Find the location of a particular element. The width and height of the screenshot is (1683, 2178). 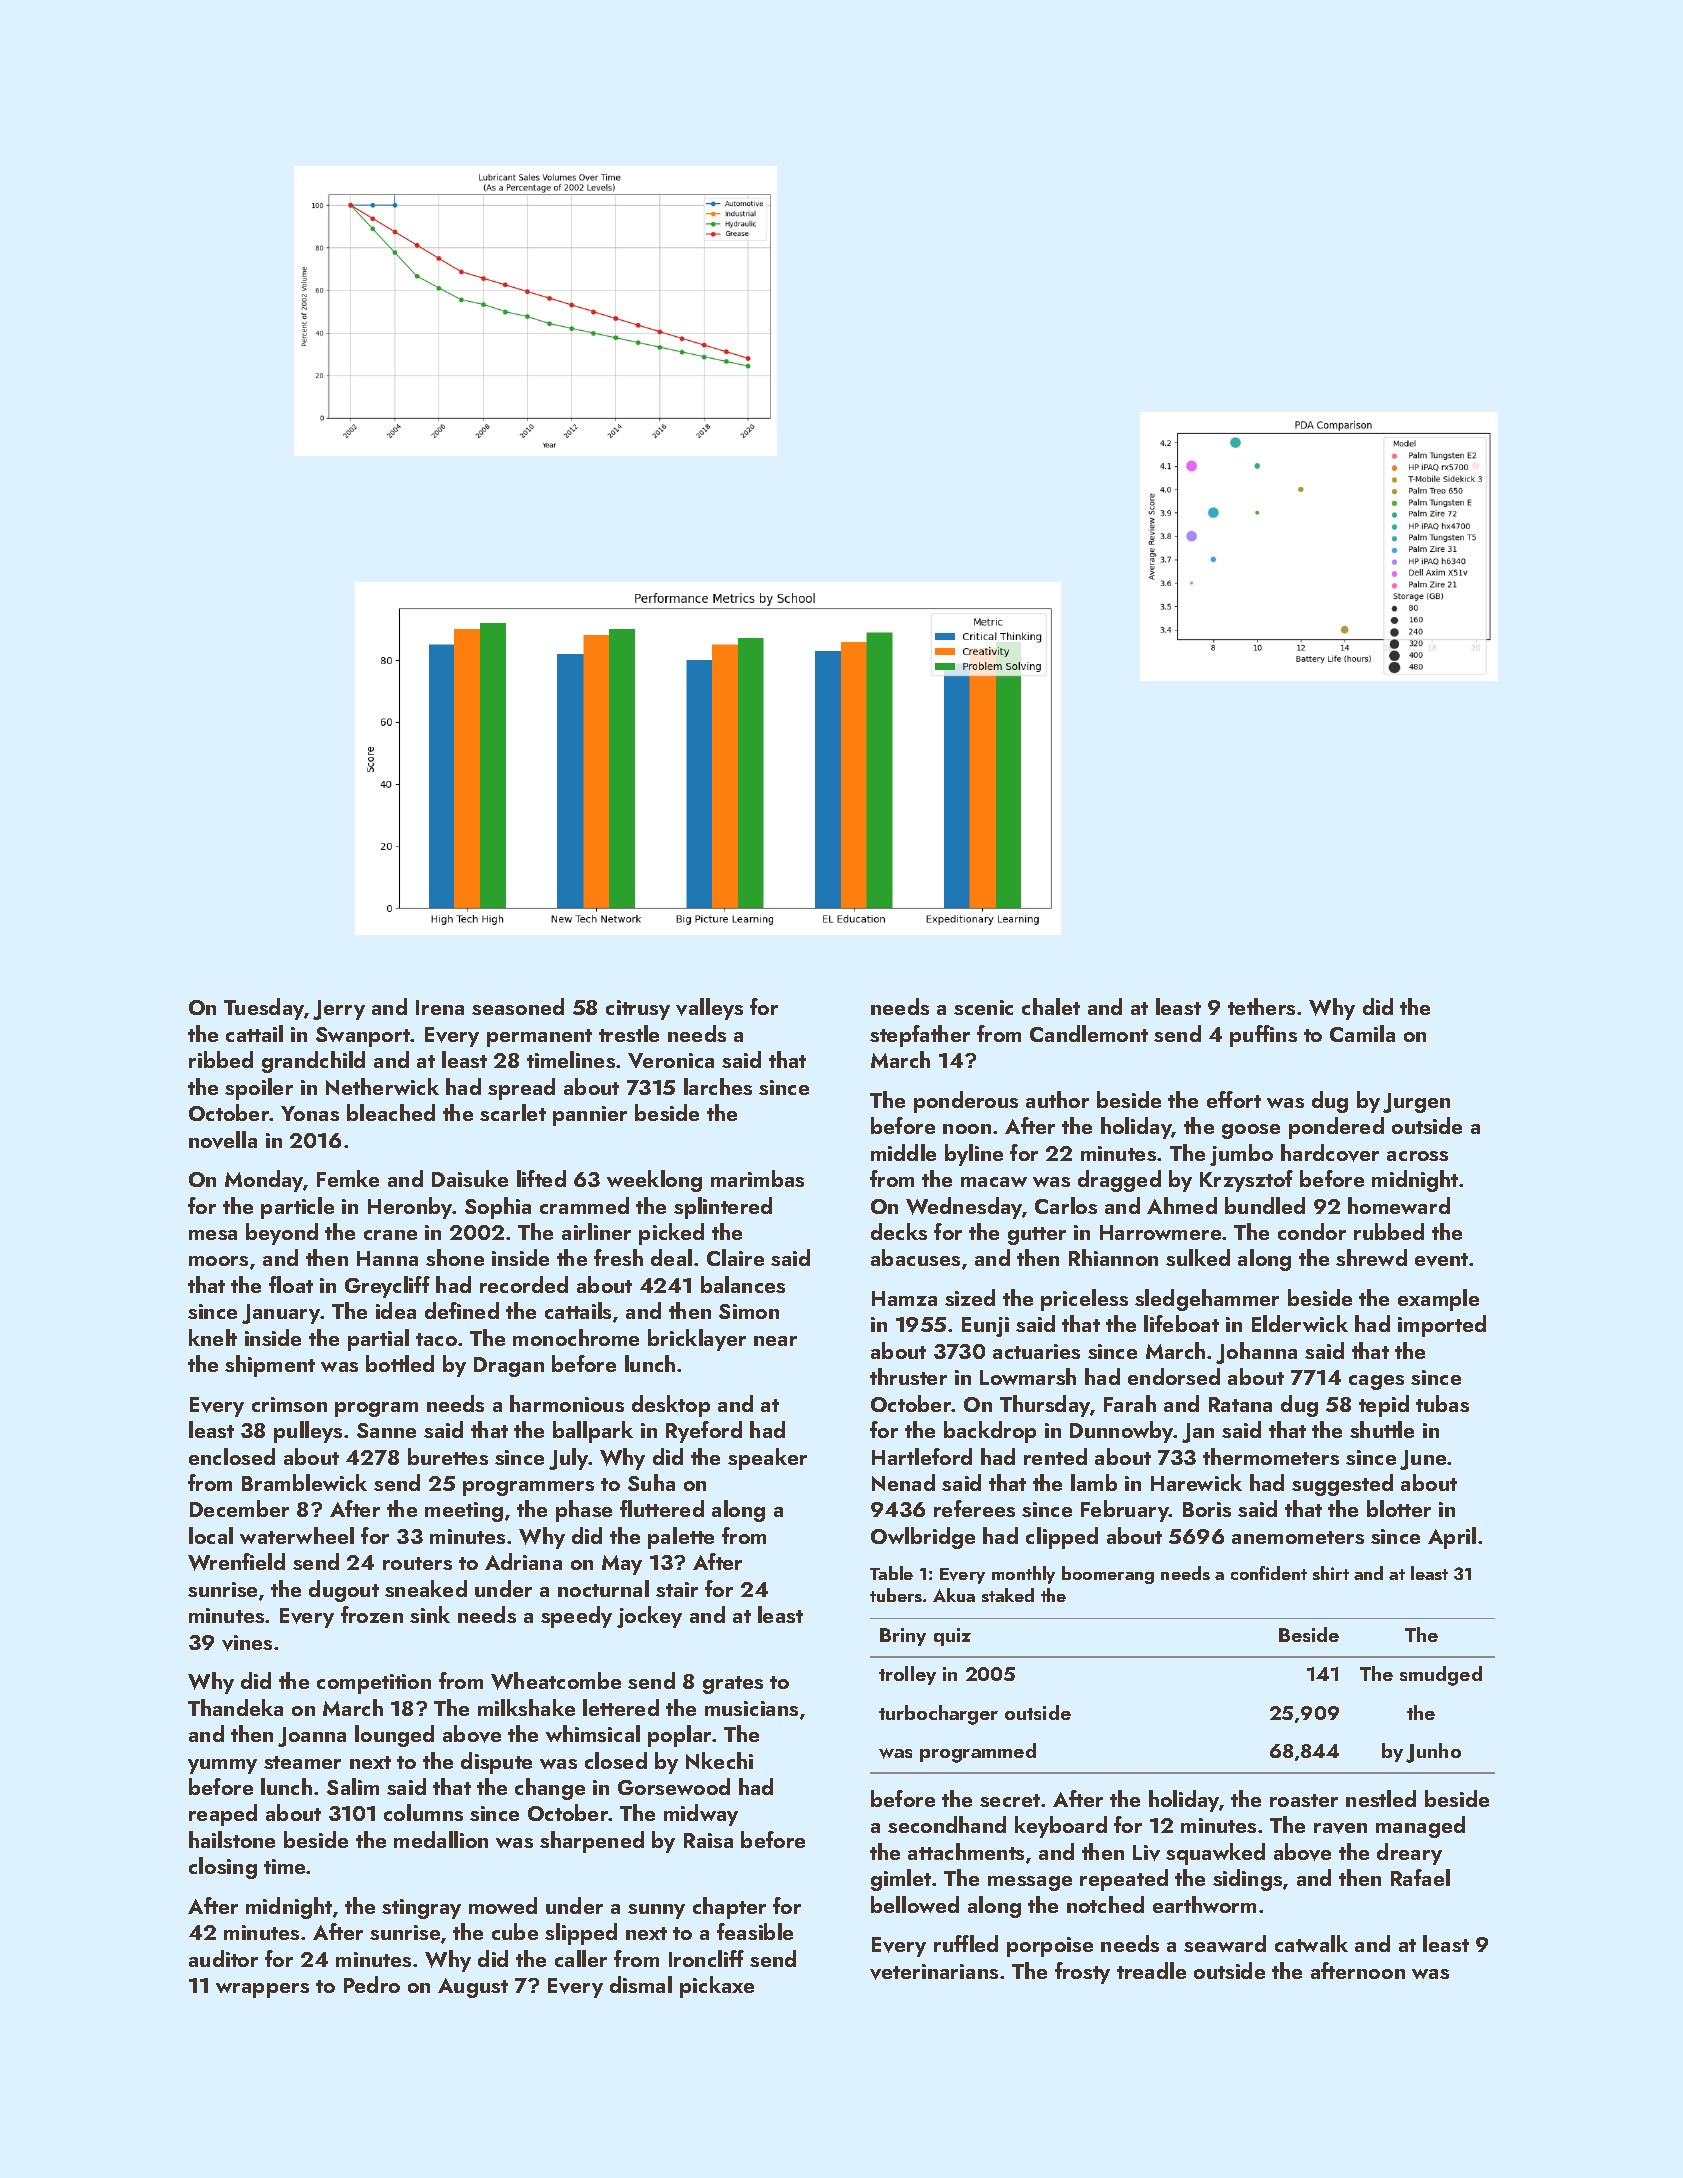

knelt is located at coordinates (213, 1337).
